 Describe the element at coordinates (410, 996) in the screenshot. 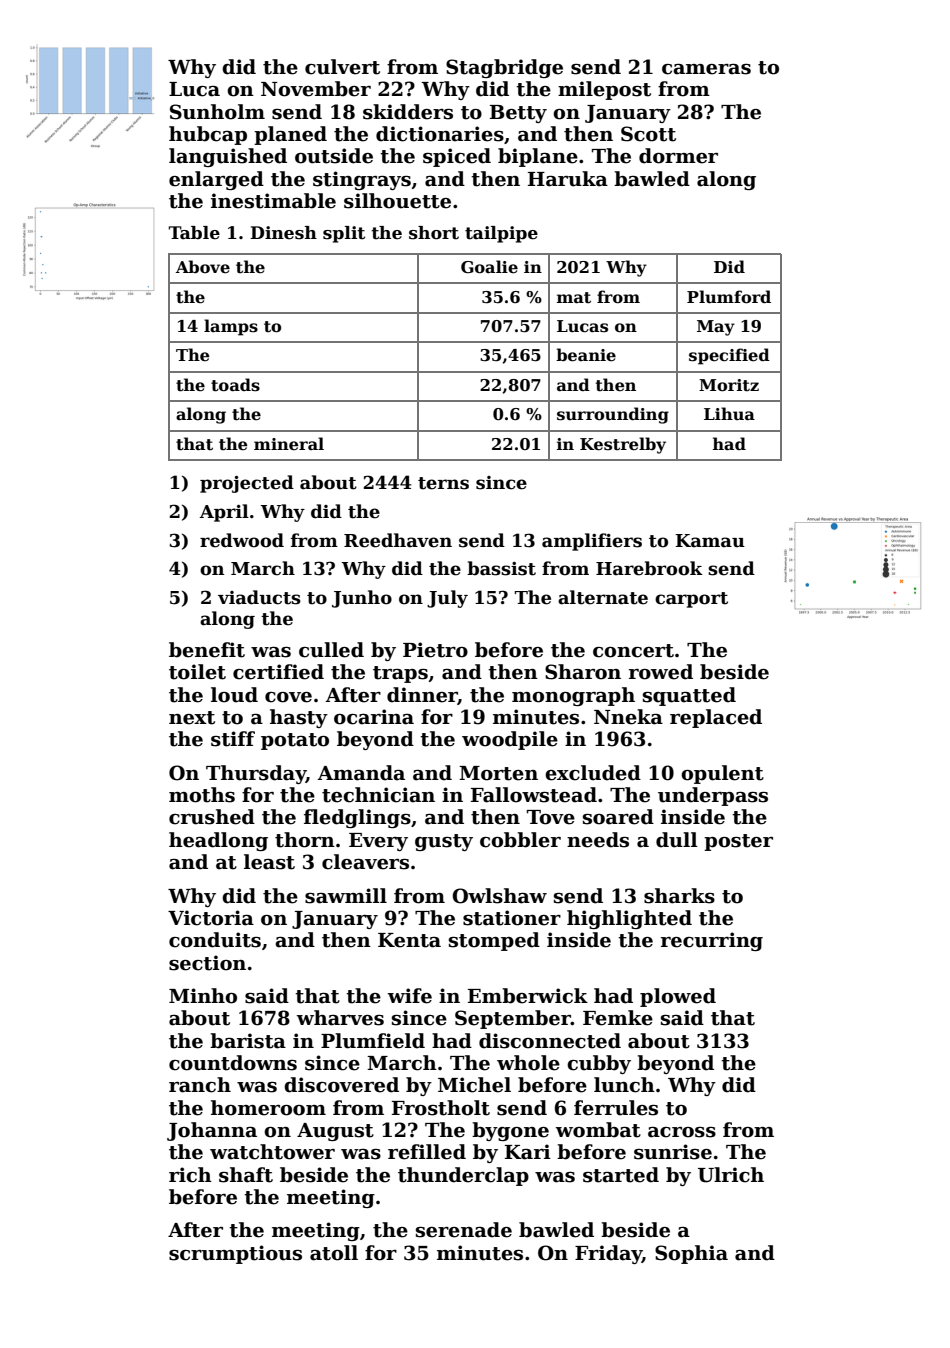

I see `wife` at that location.
